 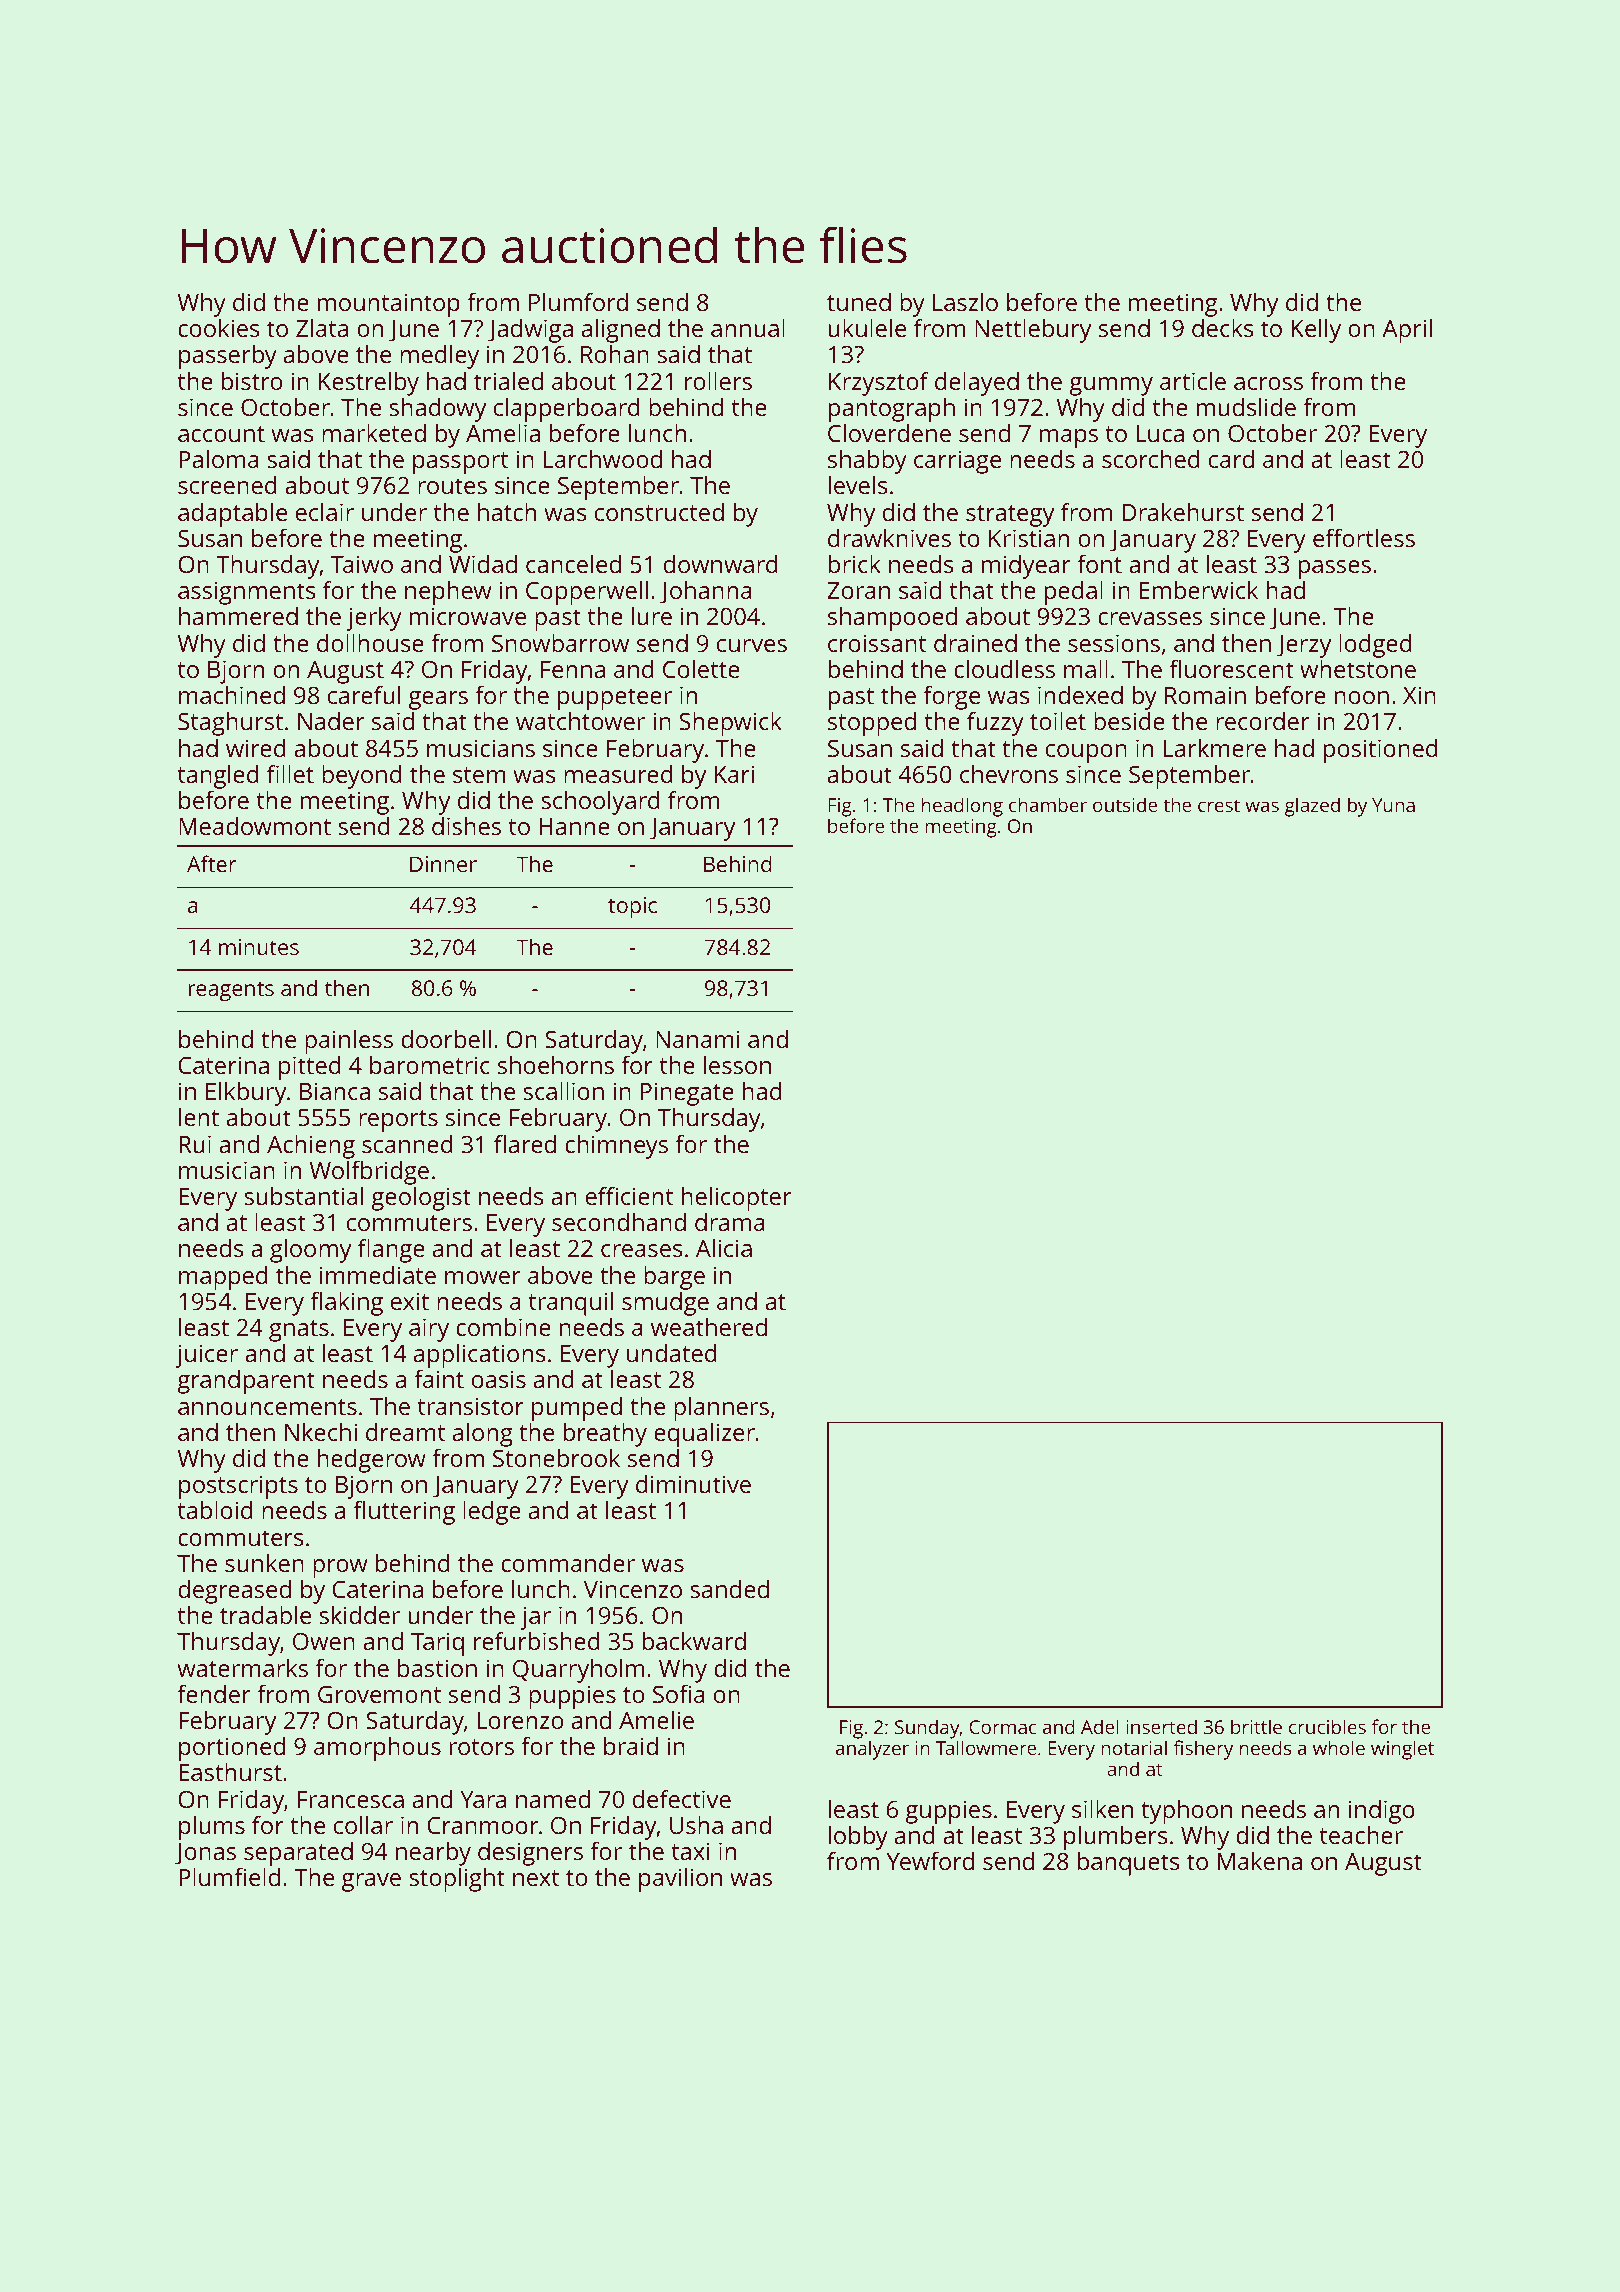 I want to click on Elkbury, so click(x=246, y=1094).
